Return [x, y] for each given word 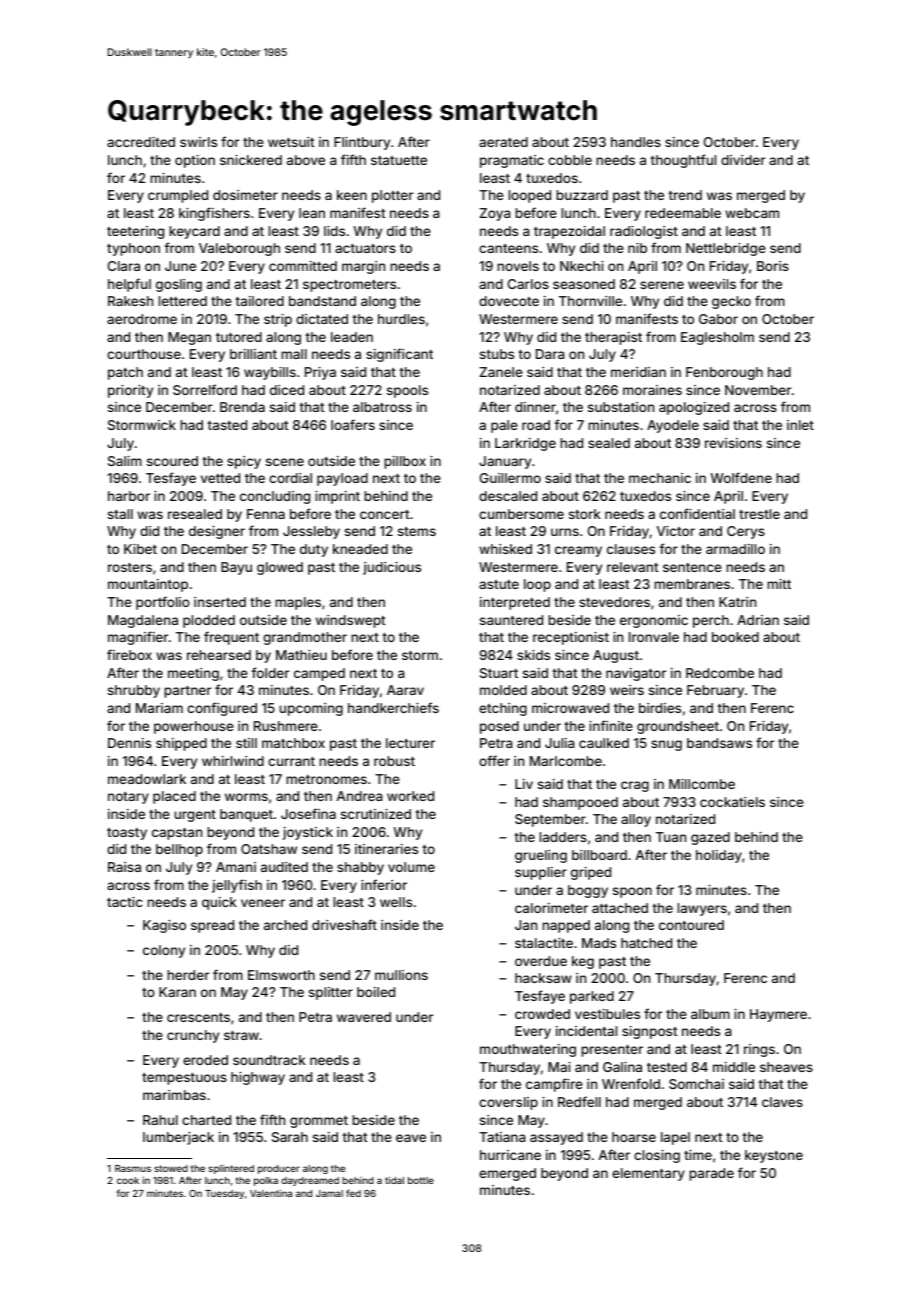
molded [503, 690]
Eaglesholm [717, 338]
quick [219, 903]
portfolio [163, 603]
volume [411, 867]
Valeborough [239, 249]
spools [407, 391]
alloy [636, 820]
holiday [719, 856]
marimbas [174, 1095]
